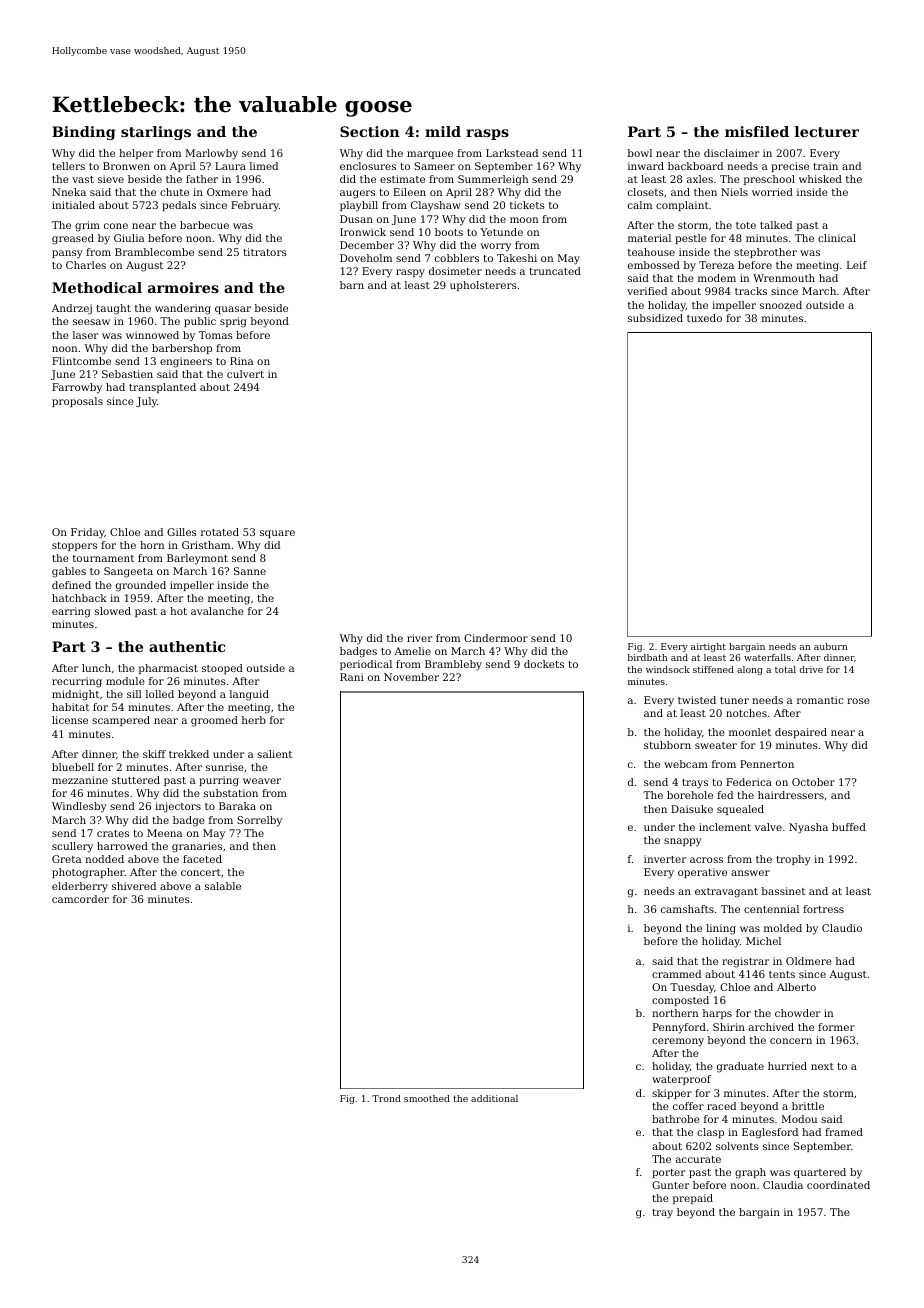  I want to click on horn, so click(152, 545).
